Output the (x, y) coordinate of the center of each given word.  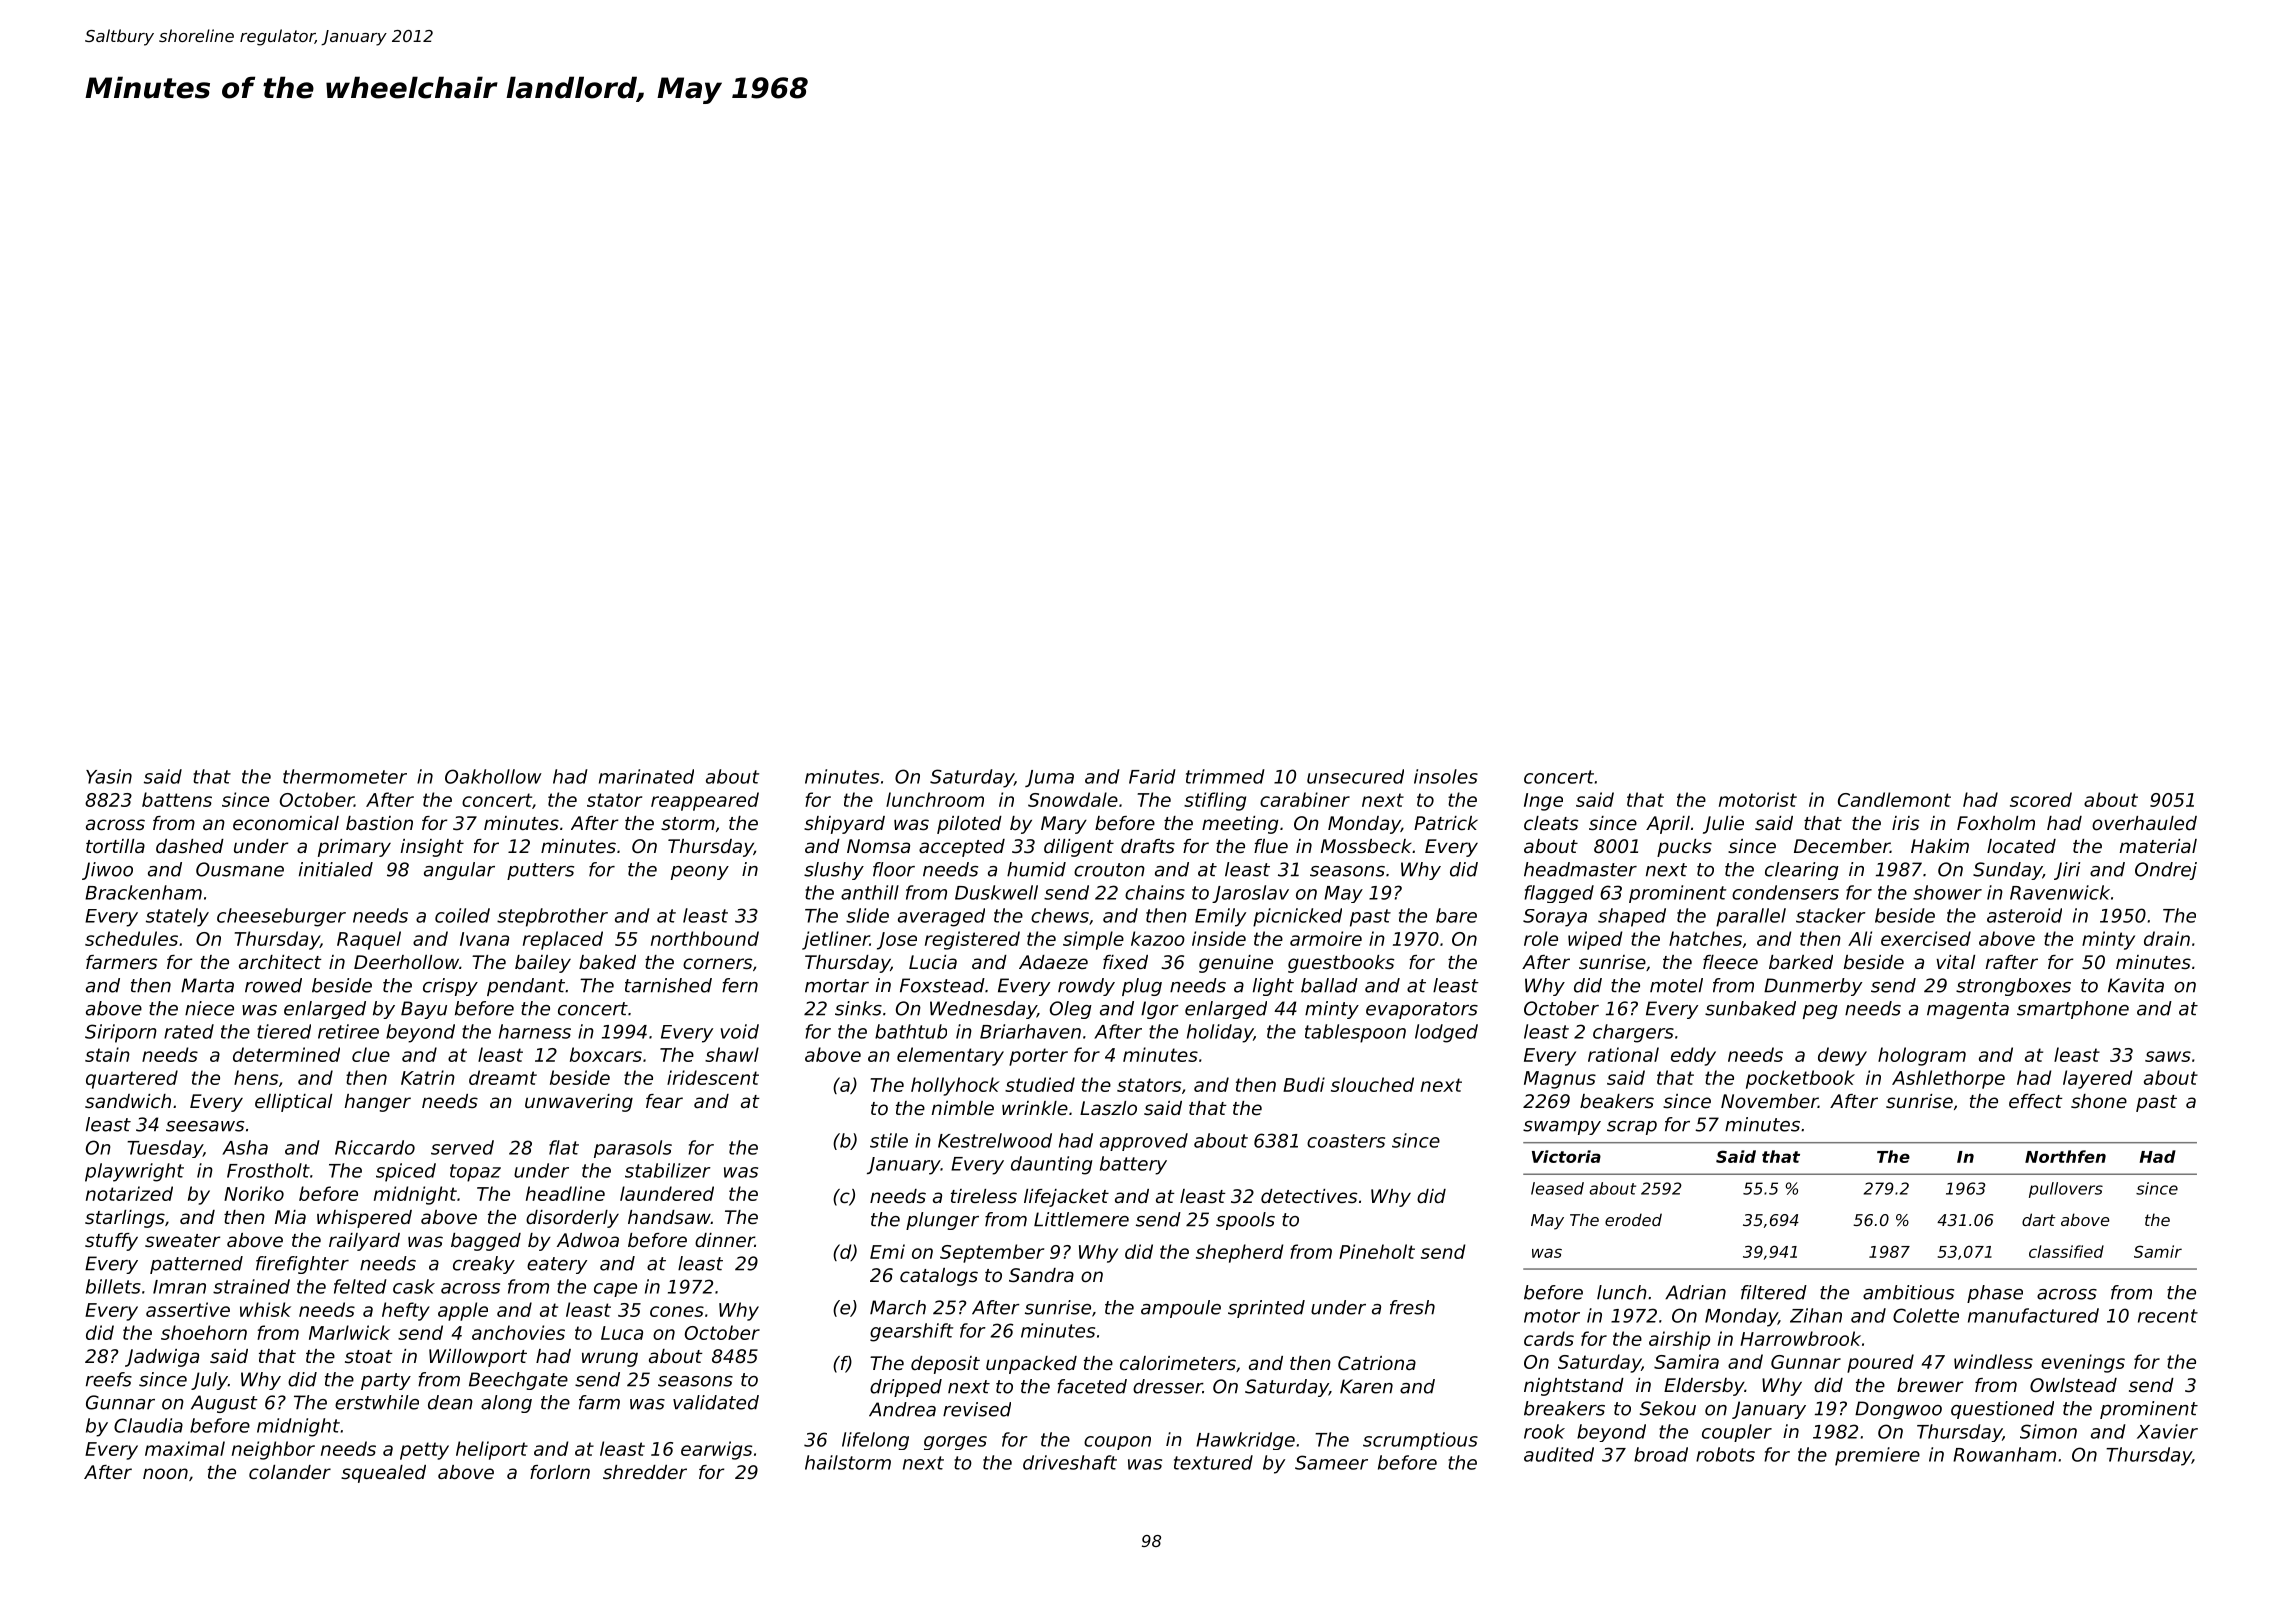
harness (535, 1031)
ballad (1329, 985)
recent (2168, 1316)
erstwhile (377, 1402)
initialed (336, 869)
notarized (129, 1193)
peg (1820, 1012)
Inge (1543, 802)
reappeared (705, 801)
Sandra (1041, 1275)
